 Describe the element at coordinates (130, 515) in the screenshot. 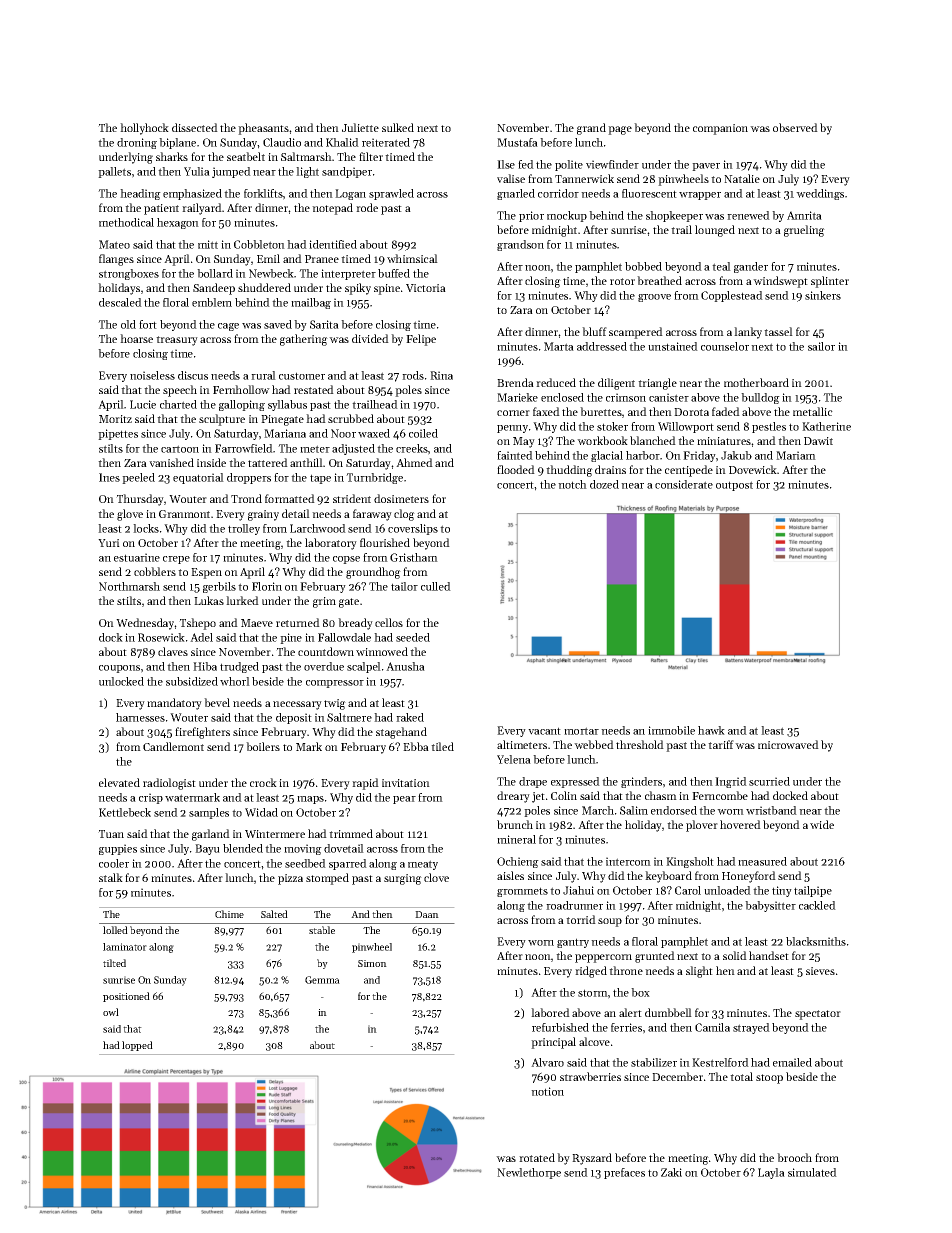

I see `glove` at that location.
